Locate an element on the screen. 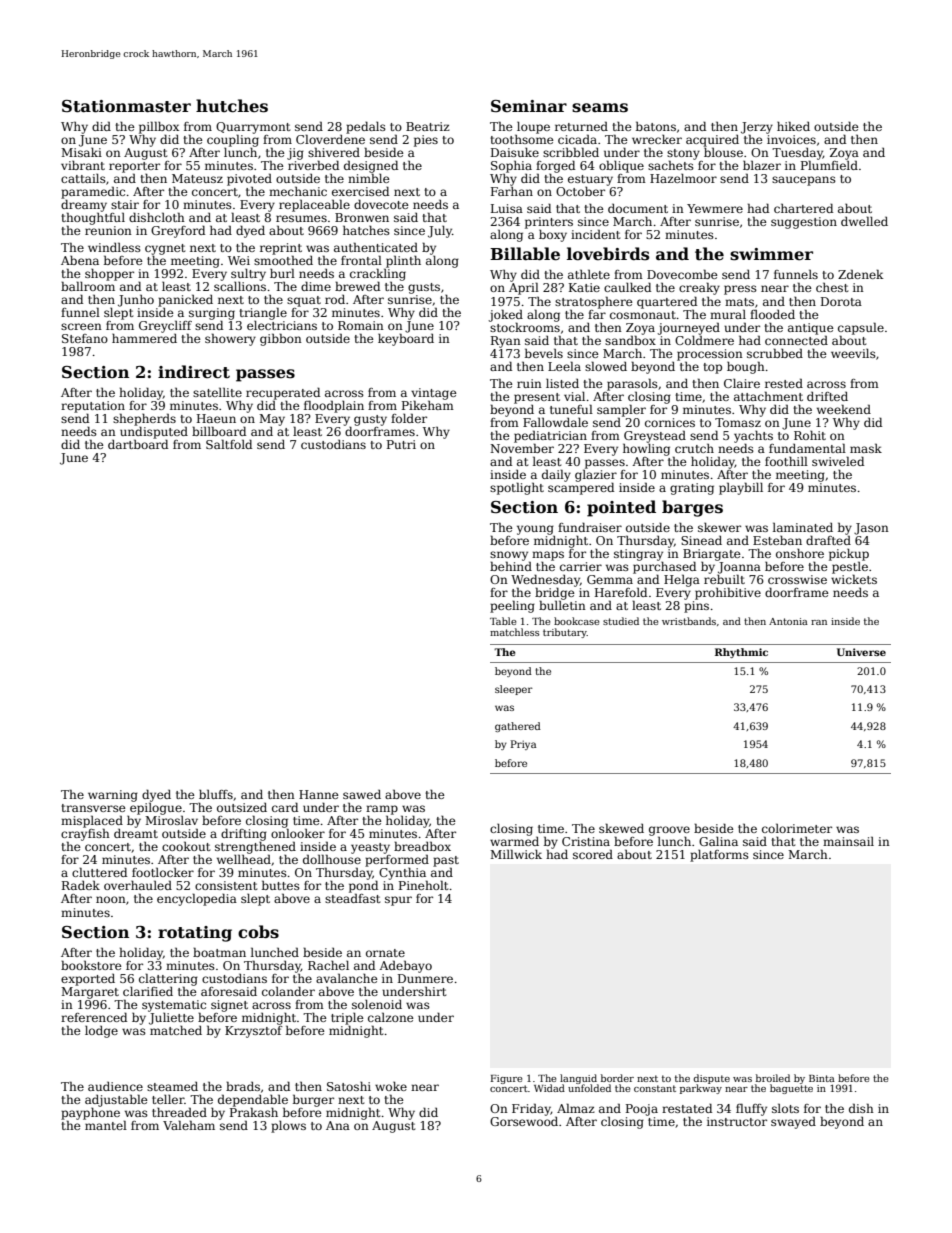 The image size is (952, 1233). noon is located at coordinates (111, 899).
